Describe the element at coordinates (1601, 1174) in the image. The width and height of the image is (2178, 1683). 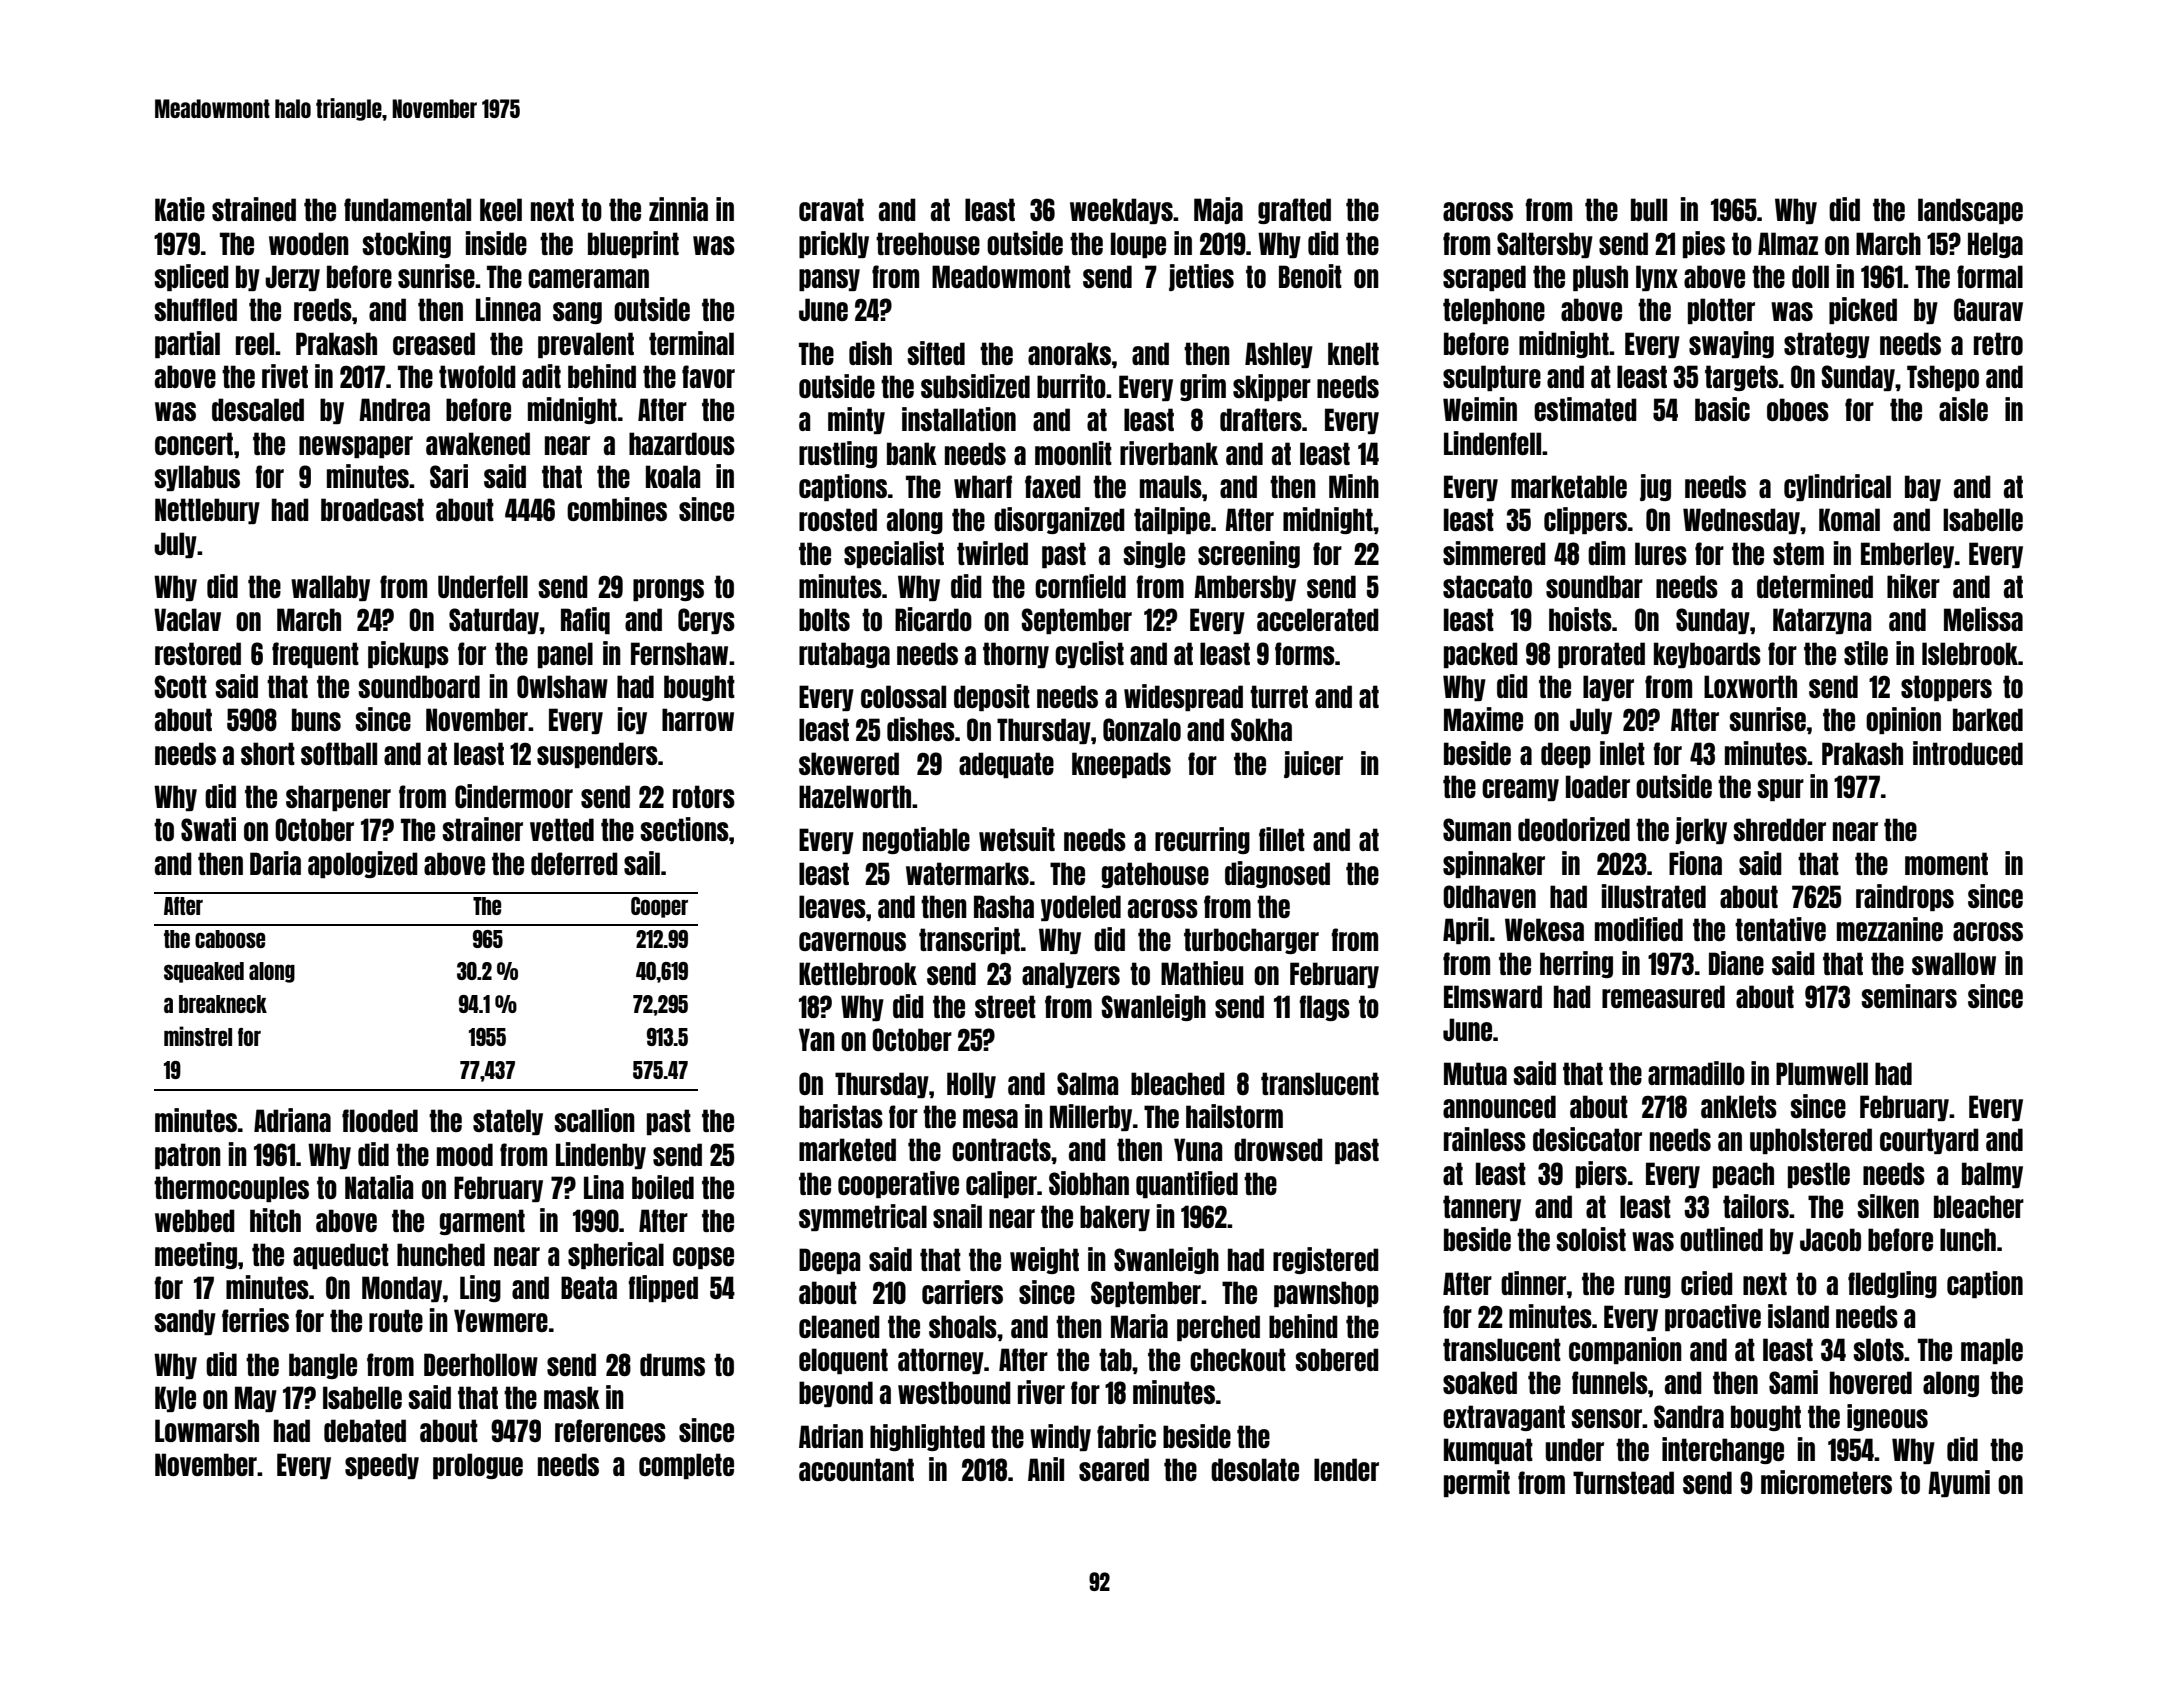
I see `piers` at that location.
